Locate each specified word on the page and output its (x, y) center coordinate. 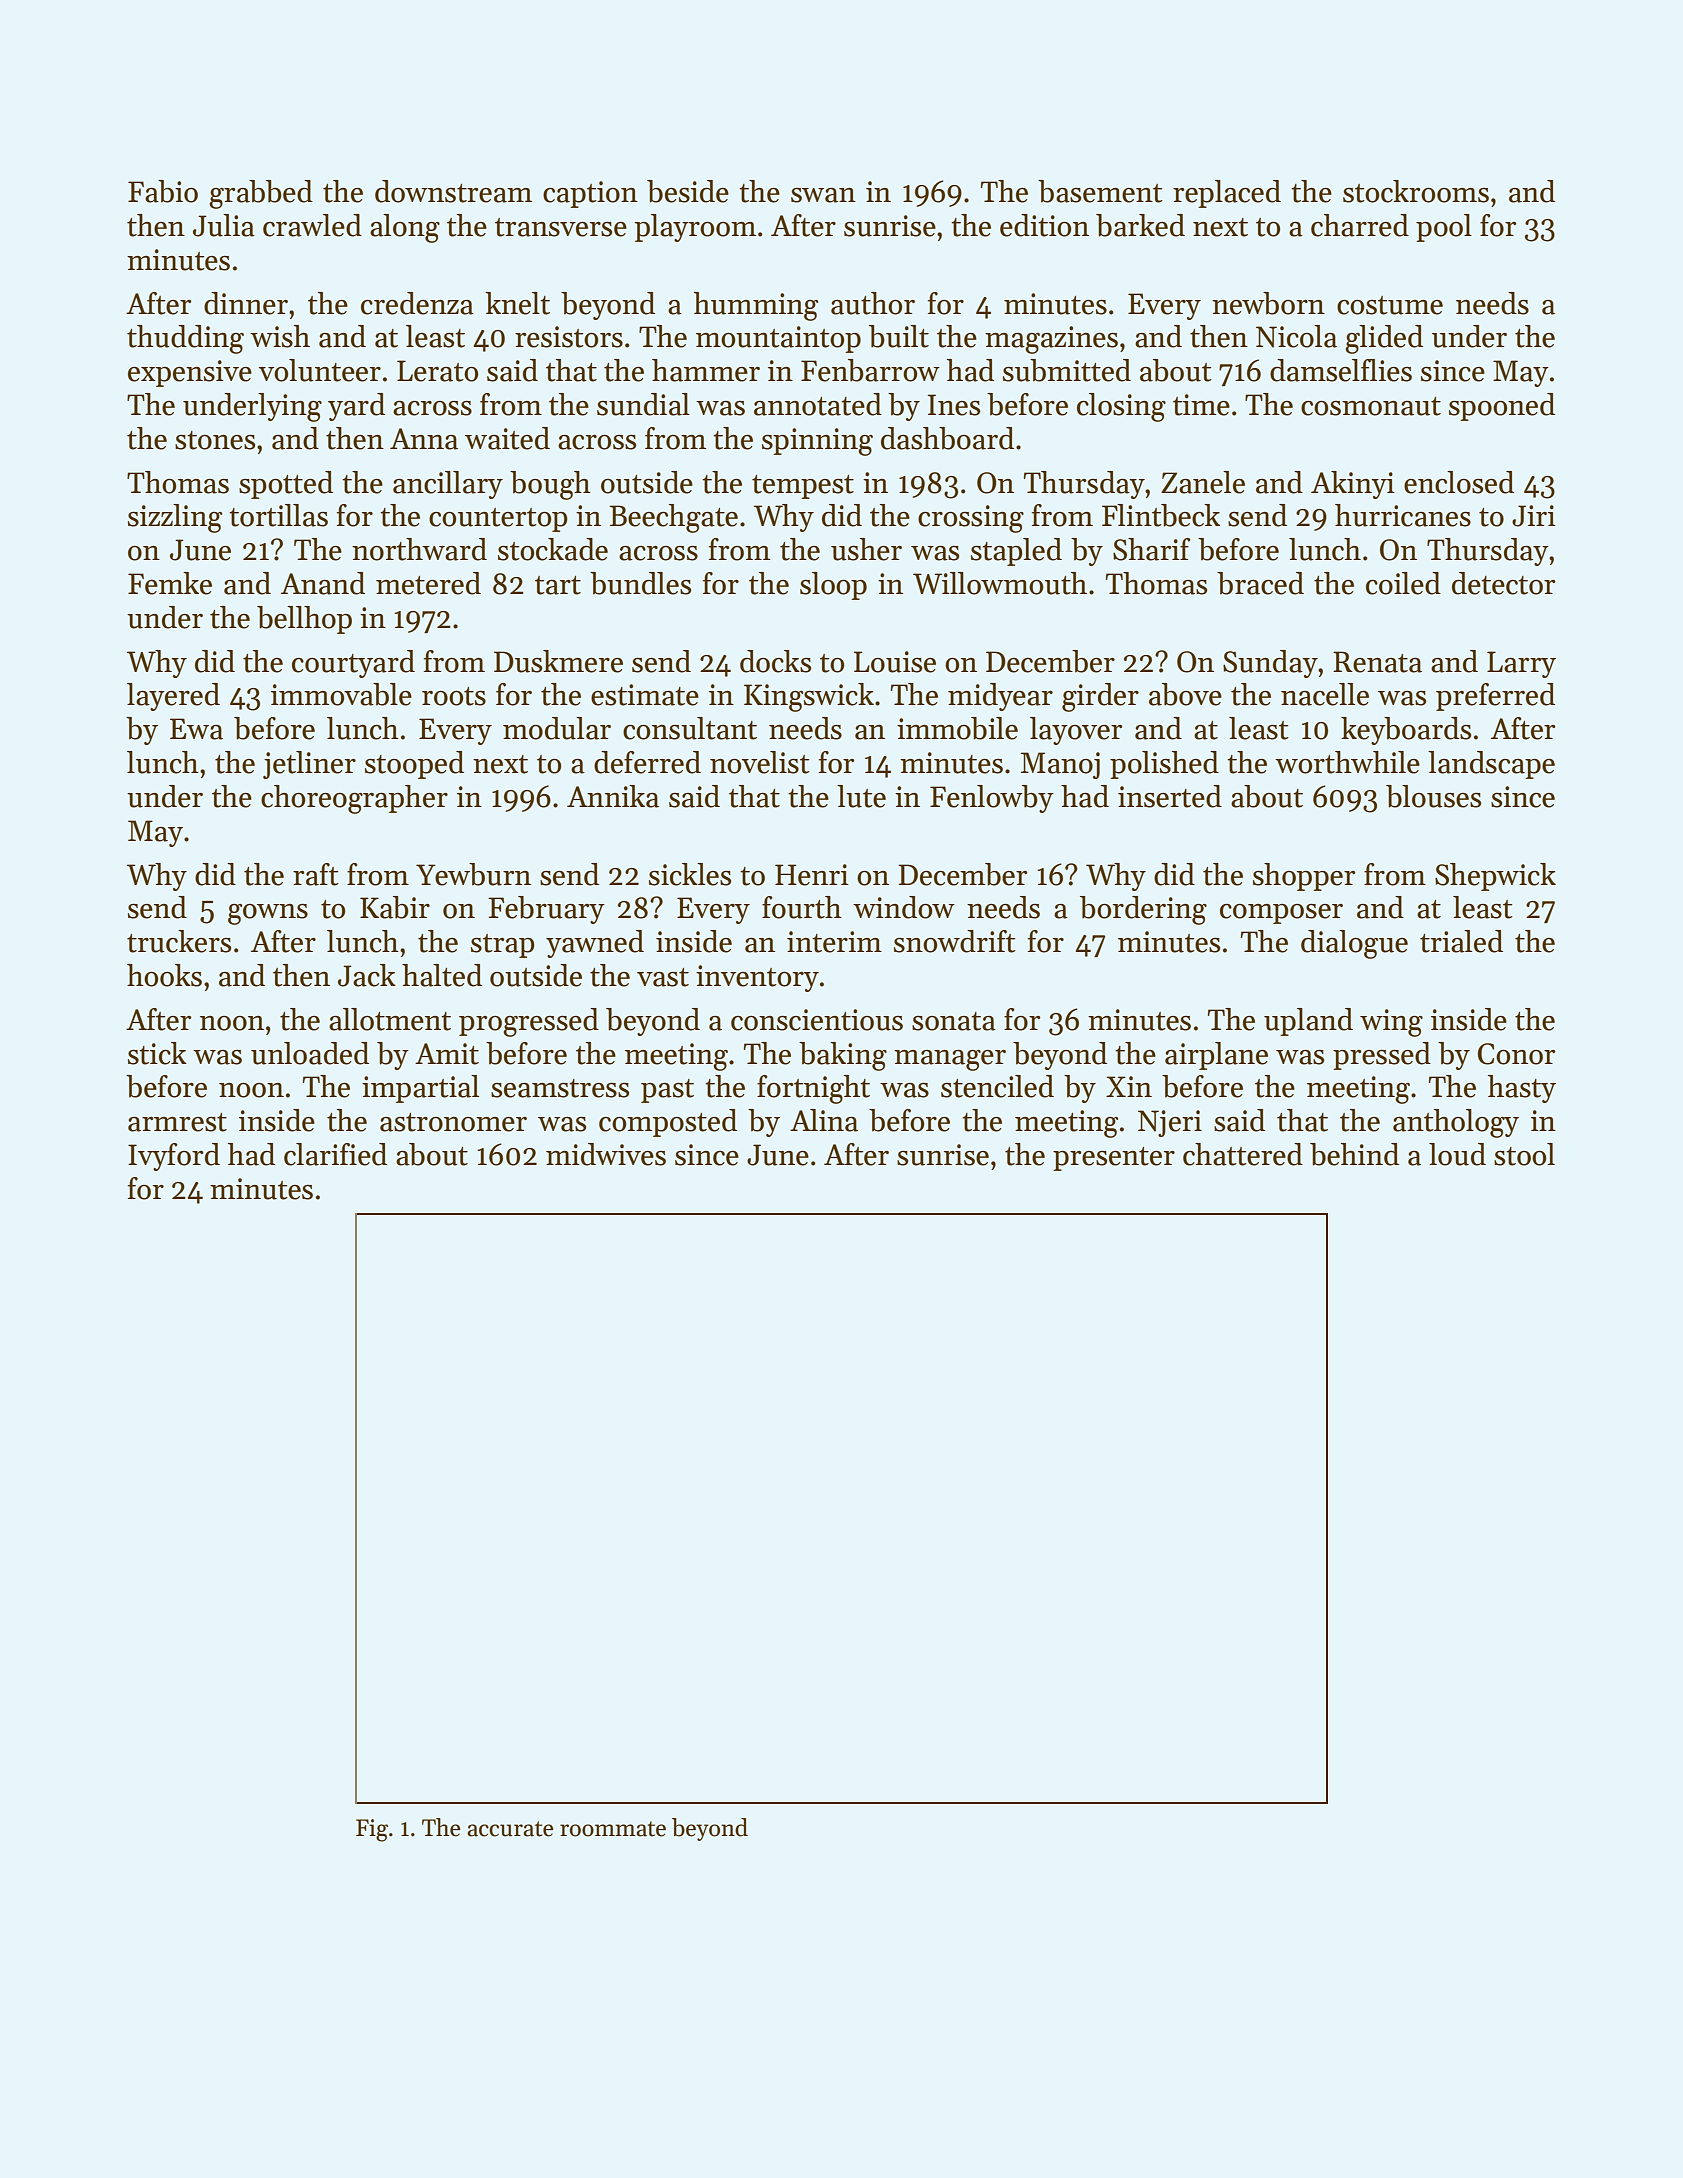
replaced (1227, 194)
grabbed (261, 194)
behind (1354, 1154)
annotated (818, 404)
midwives (606, 1154)
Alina (824, 1120)
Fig (372, 1830)
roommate (613, 1829)
